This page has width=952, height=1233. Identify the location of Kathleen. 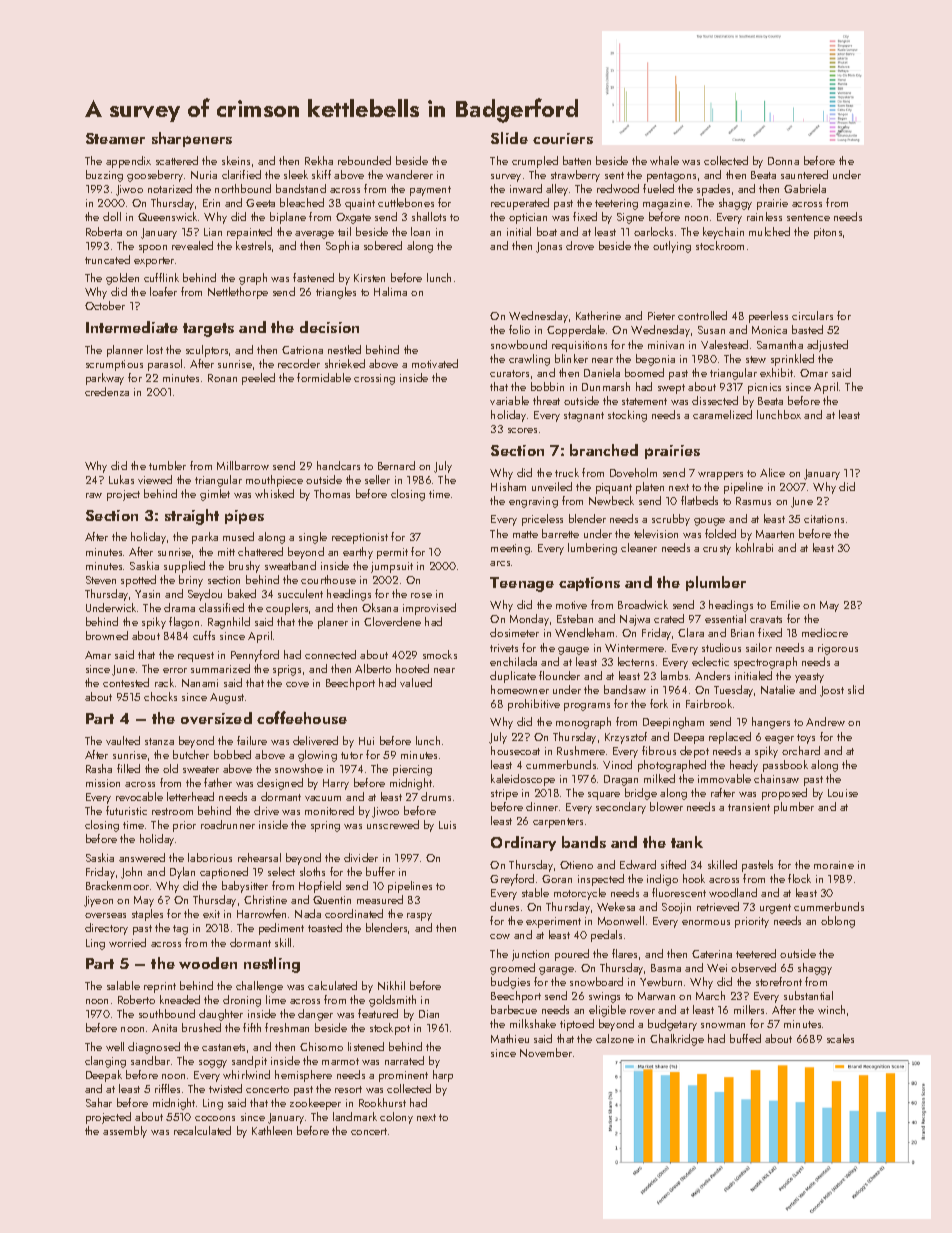
(272, 1130).
